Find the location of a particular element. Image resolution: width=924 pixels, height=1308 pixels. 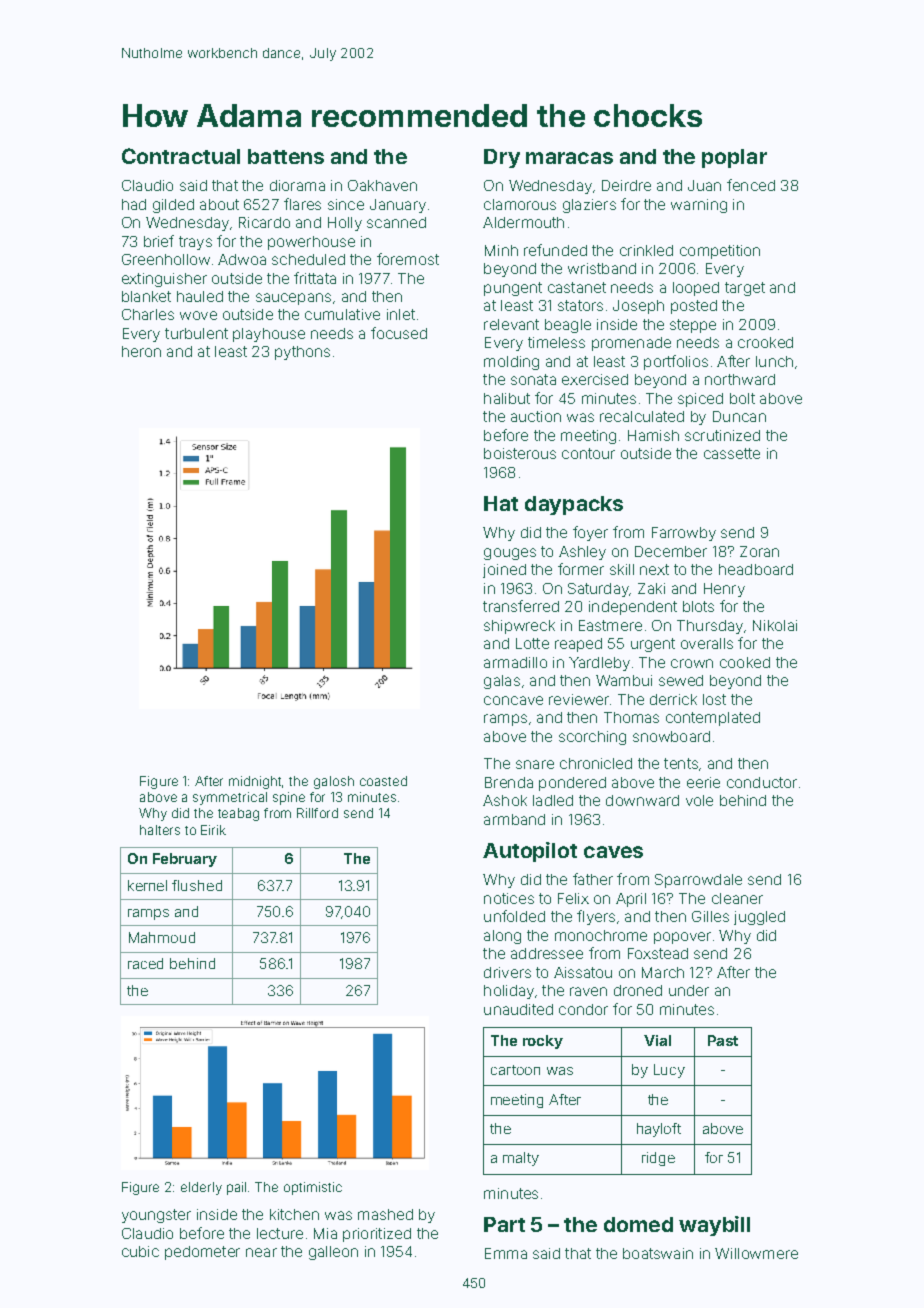

heron is located at coordinates (141, 351).
